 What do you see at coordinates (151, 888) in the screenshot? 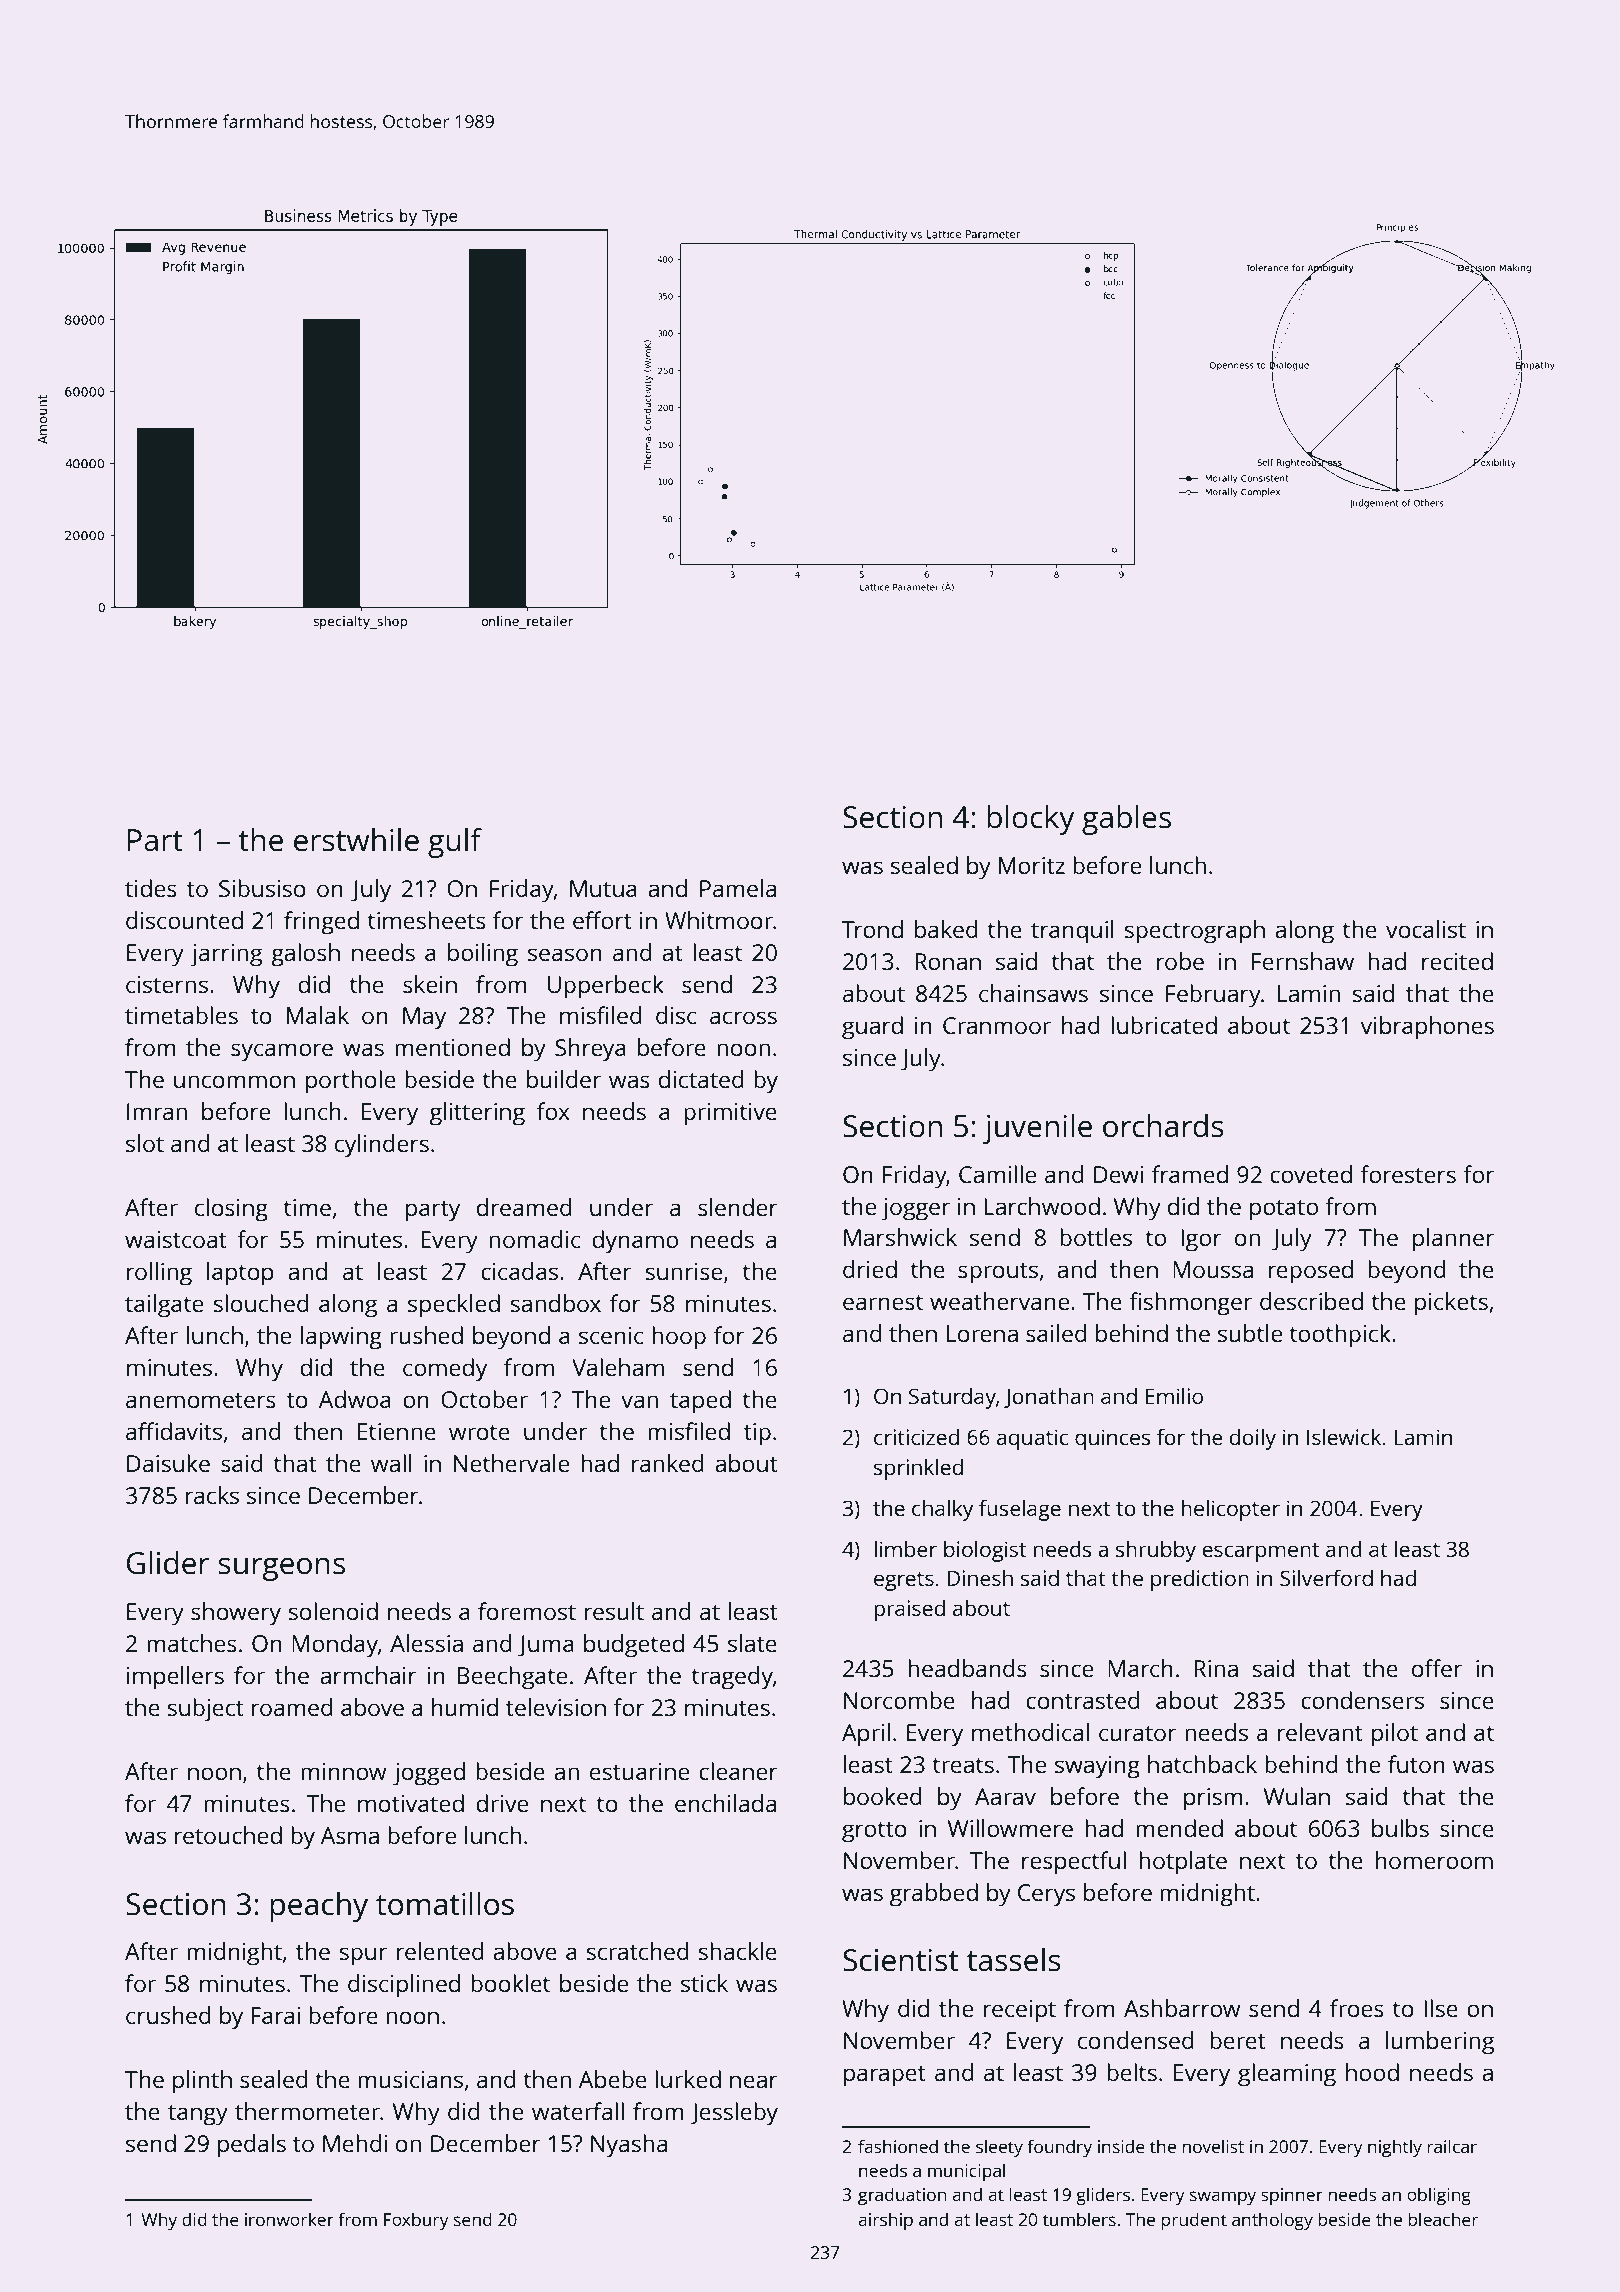
I see `tides` at bounding box center [151, 888].
